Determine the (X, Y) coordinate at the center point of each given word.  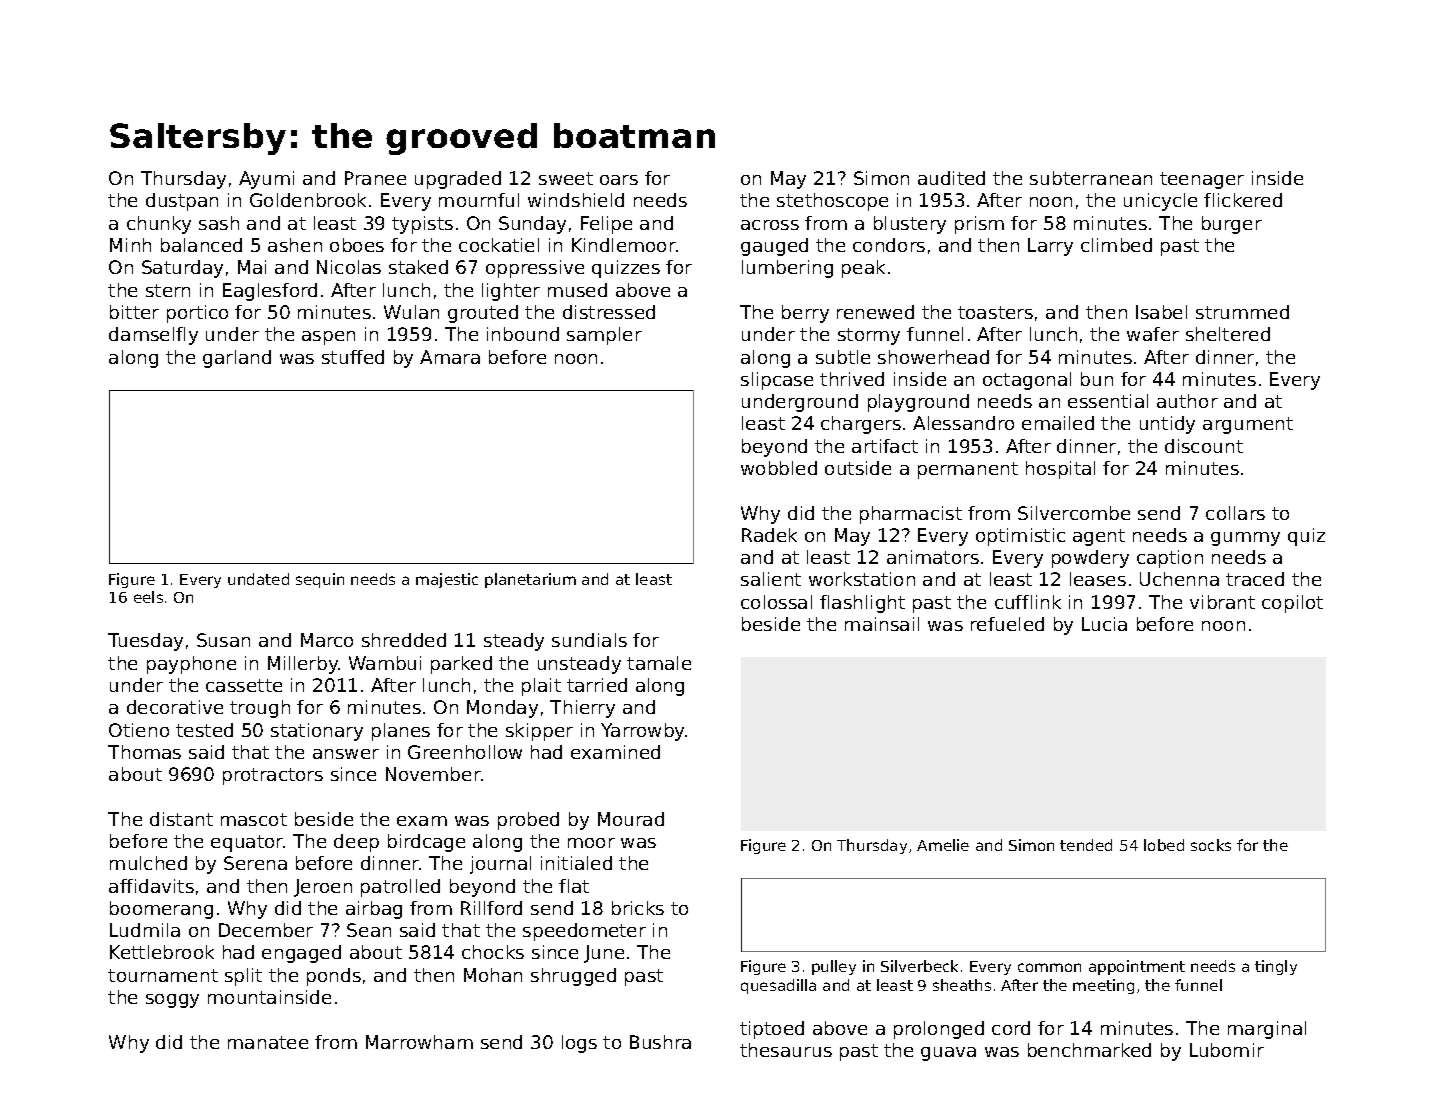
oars (619, 180)
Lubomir (1227, 1050)
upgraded (458, 180)
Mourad (631, 819)
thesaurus (786, 1050)
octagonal (1027, 381)
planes (401, 732)
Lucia (1104, 624)
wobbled (779, 468)
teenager (1202, 180)
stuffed (353, 357)
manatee (268, 1042)
